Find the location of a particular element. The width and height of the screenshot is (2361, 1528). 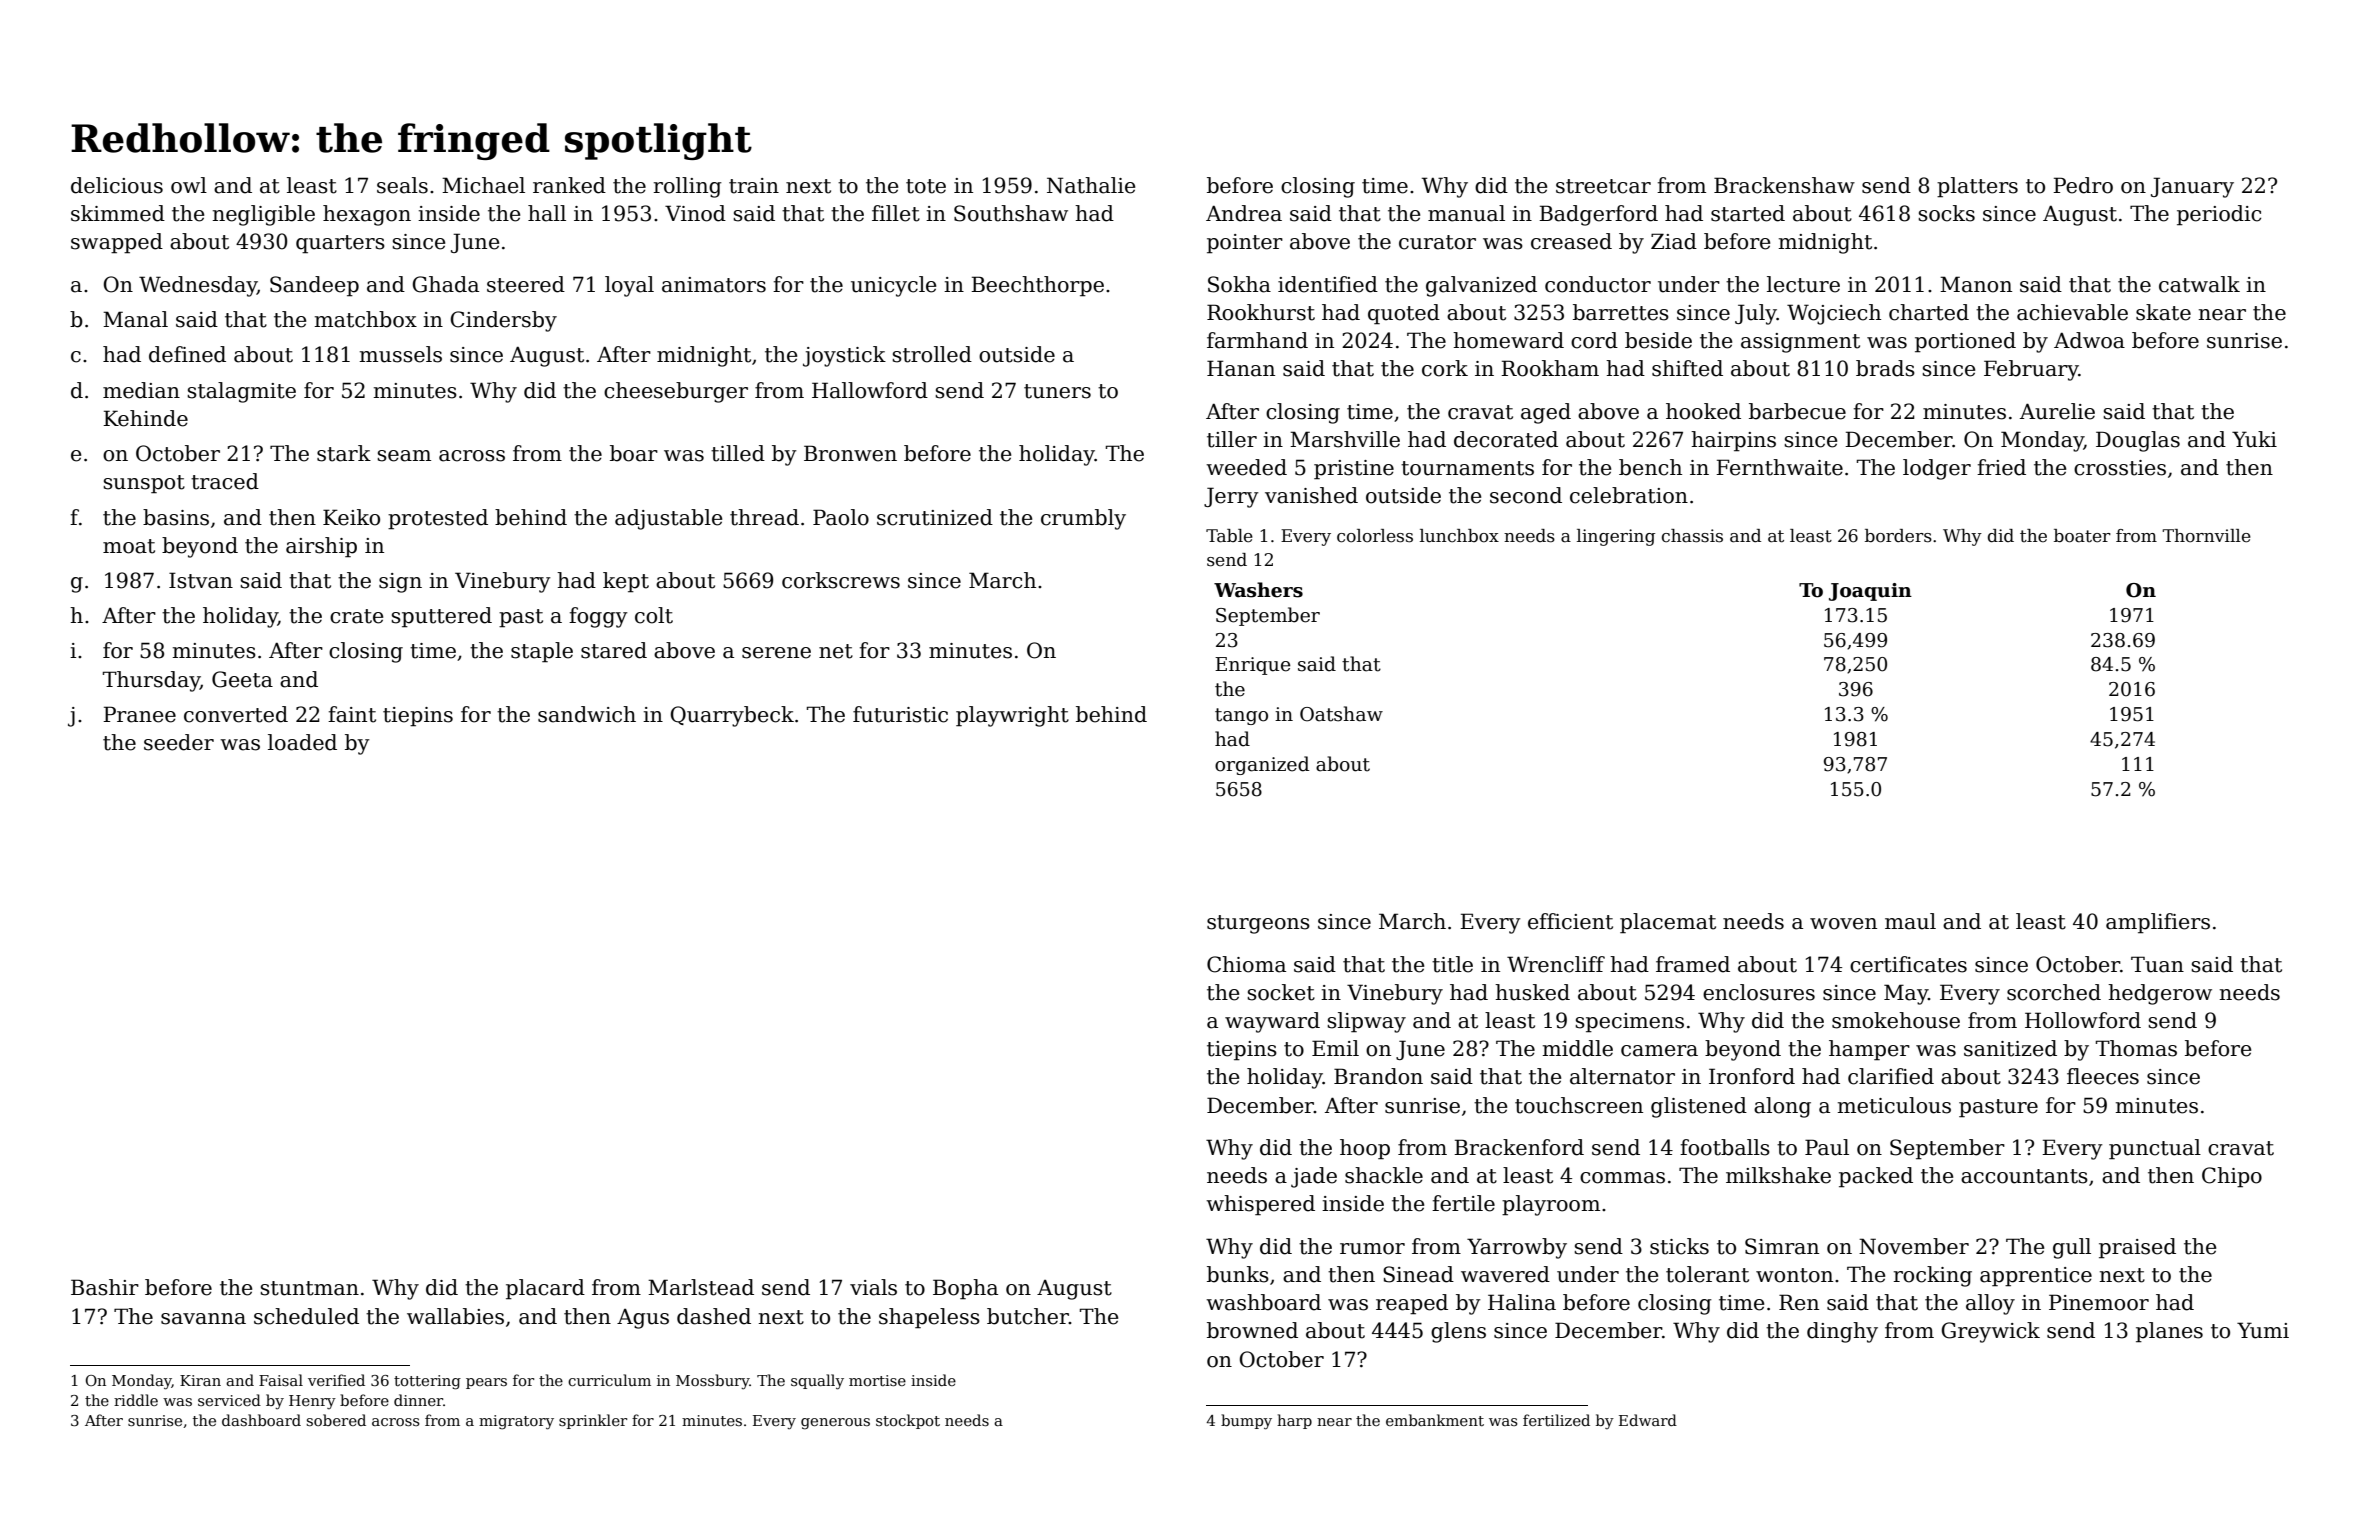

protested is located at coordinates (438, 519).
